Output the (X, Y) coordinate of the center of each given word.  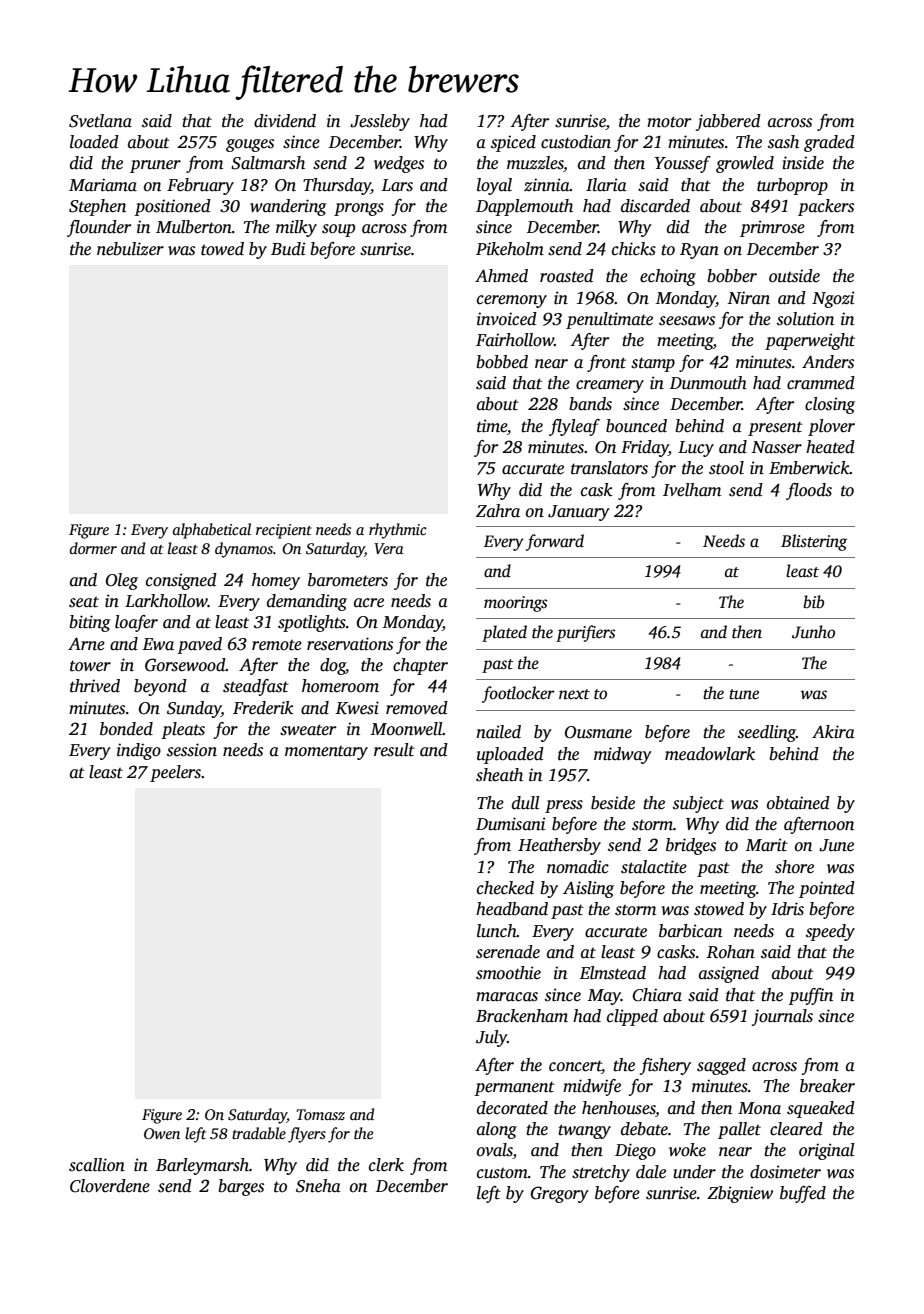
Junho (813, 632)
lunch (497, 931)
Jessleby (380, 122)
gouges (250, 145)
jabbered (728, 122)
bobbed (502, 362)
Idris (787, 909)
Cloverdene (110, 1186)
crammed (821, 383)
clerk (386, 1165)
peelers (175, 773)
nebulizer (130, 249)
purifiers (585, 633)
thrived (95, 686)
